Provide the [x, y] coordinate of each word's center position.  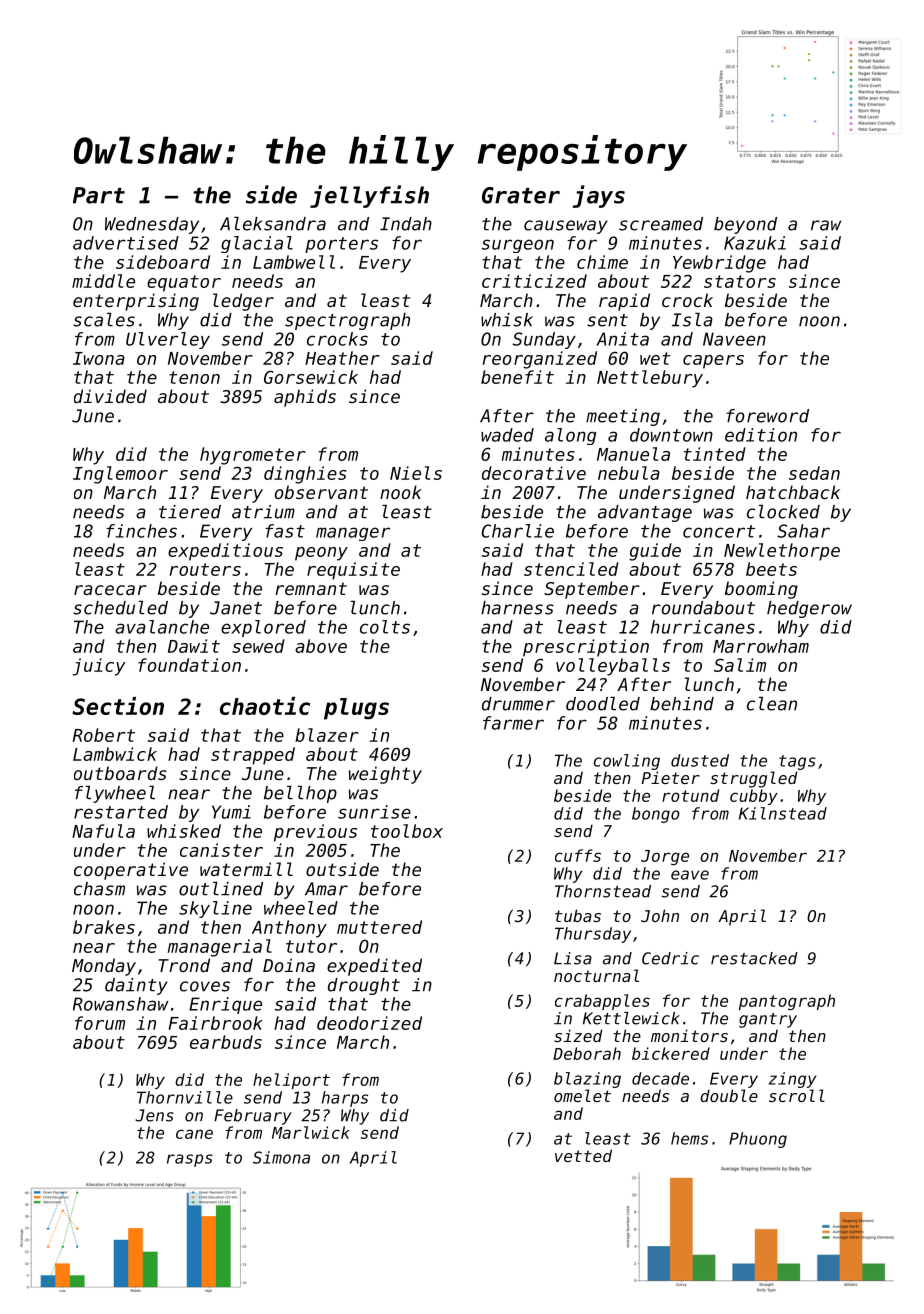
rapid [624, 302]
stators [740, 281]
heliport [291, 1081]
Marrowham [761, 646]
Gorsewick [311, 377]
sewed [258, 646]
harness [517, 608]
